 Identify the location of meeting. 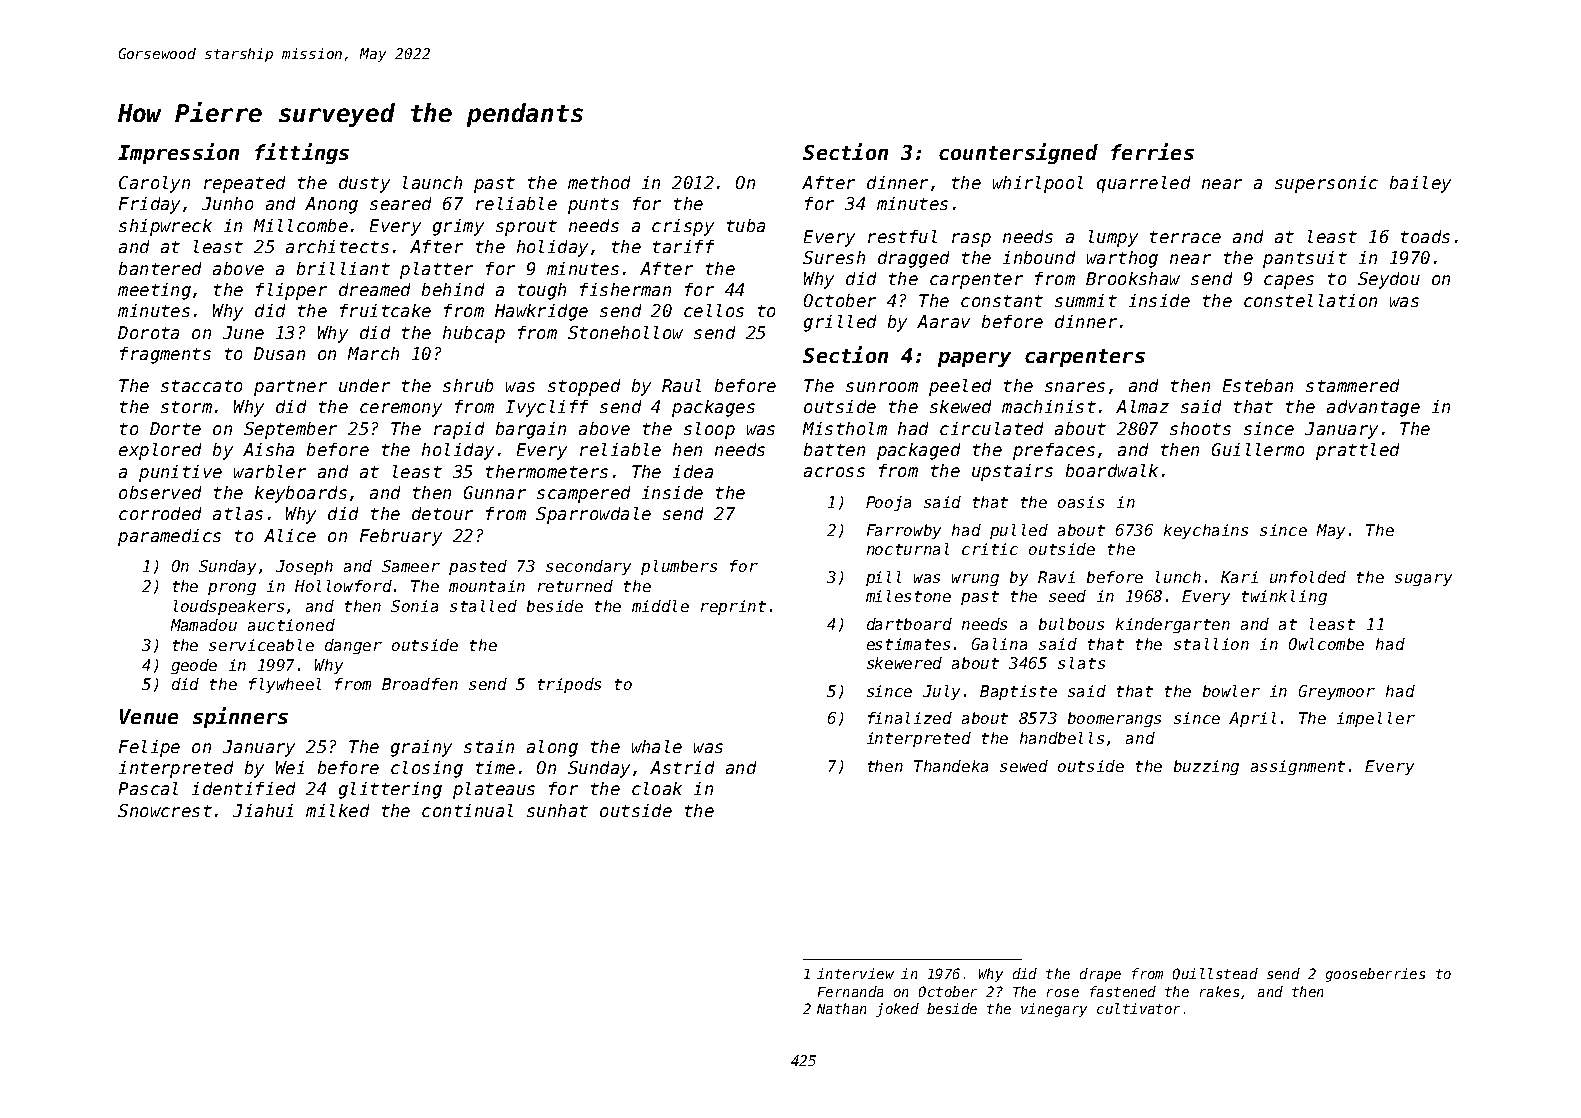
(154, 291).
